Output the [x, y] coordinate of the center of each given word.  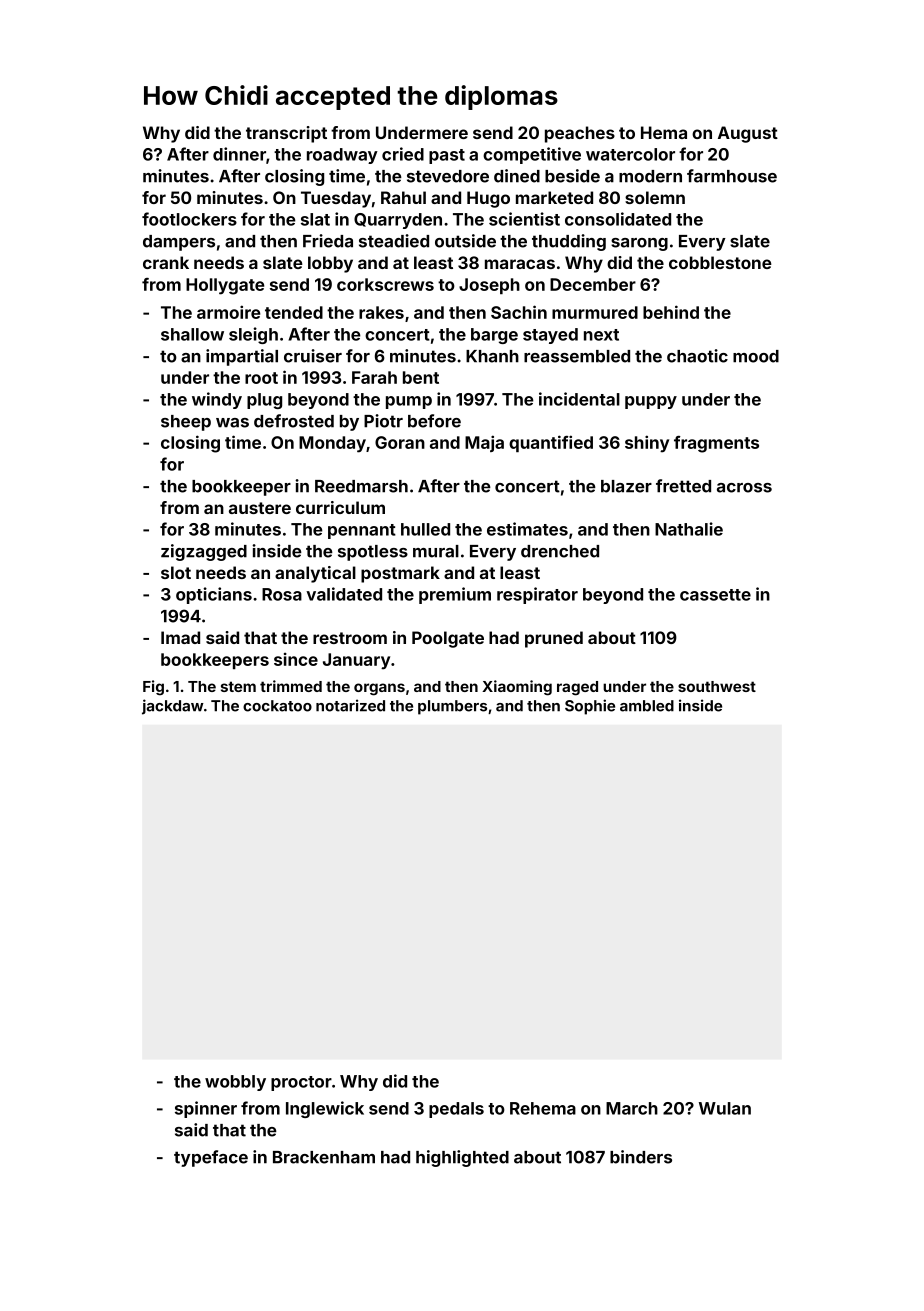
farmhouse [732, 176]
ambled [647, 706]
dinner [239, 154]
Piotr [383, 421]
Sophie [590, 707]
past [447, 156]
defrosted [294, 421]
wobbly [235, 1083]
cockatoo [277, 706]
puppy [651, 402]
